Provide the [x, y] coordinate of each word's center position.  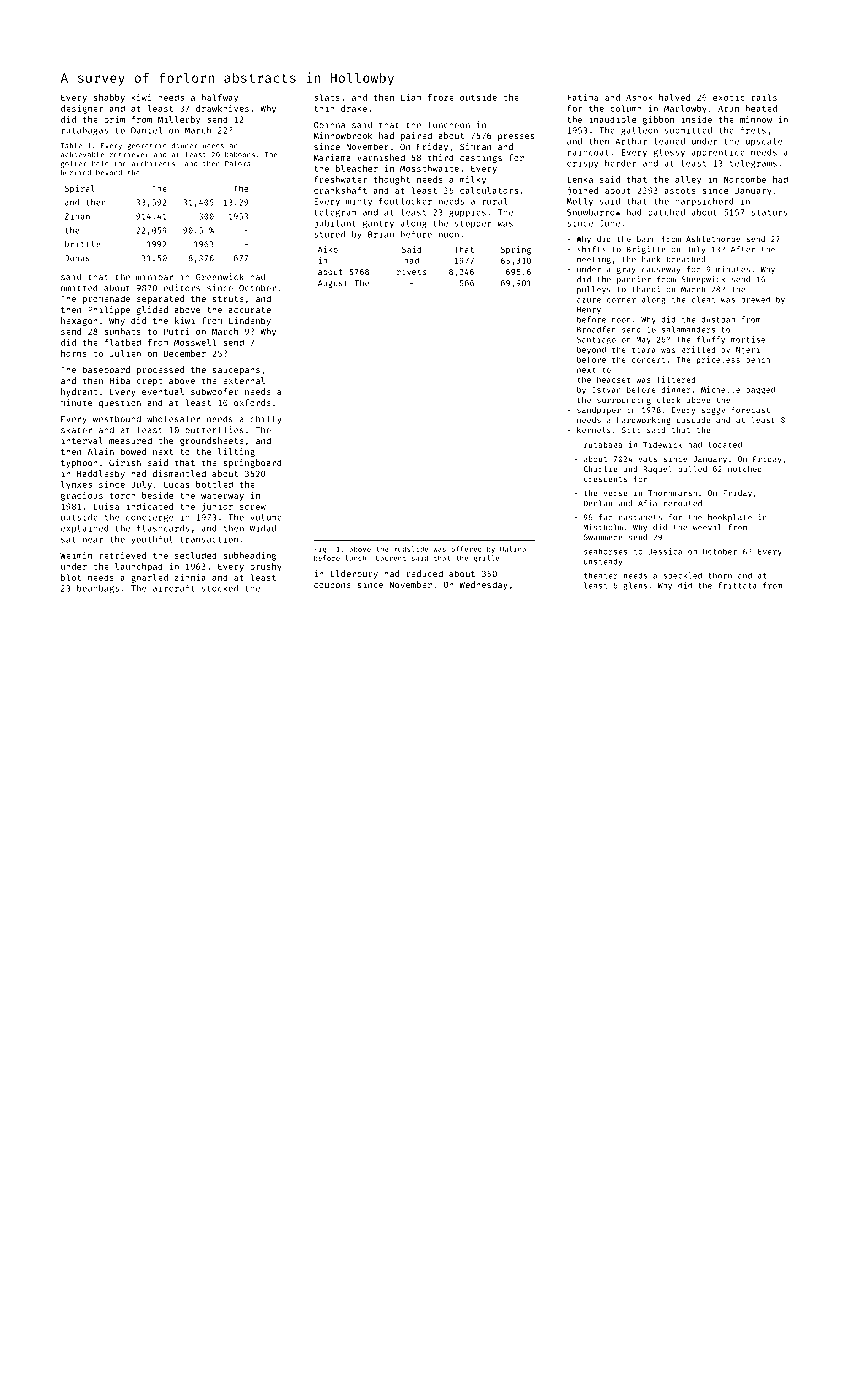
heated [761, 108]
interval [82, 440]
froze [441, 97]
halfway [220, 98]
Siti [631, 430]
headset [614, 379]
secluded [196, 555]
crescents [605, 479]
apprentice [718, 152]
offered [466, 549]
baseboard [106, 369]
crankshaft [340, 190]
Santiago [596, 340]
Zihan [77, 216]
